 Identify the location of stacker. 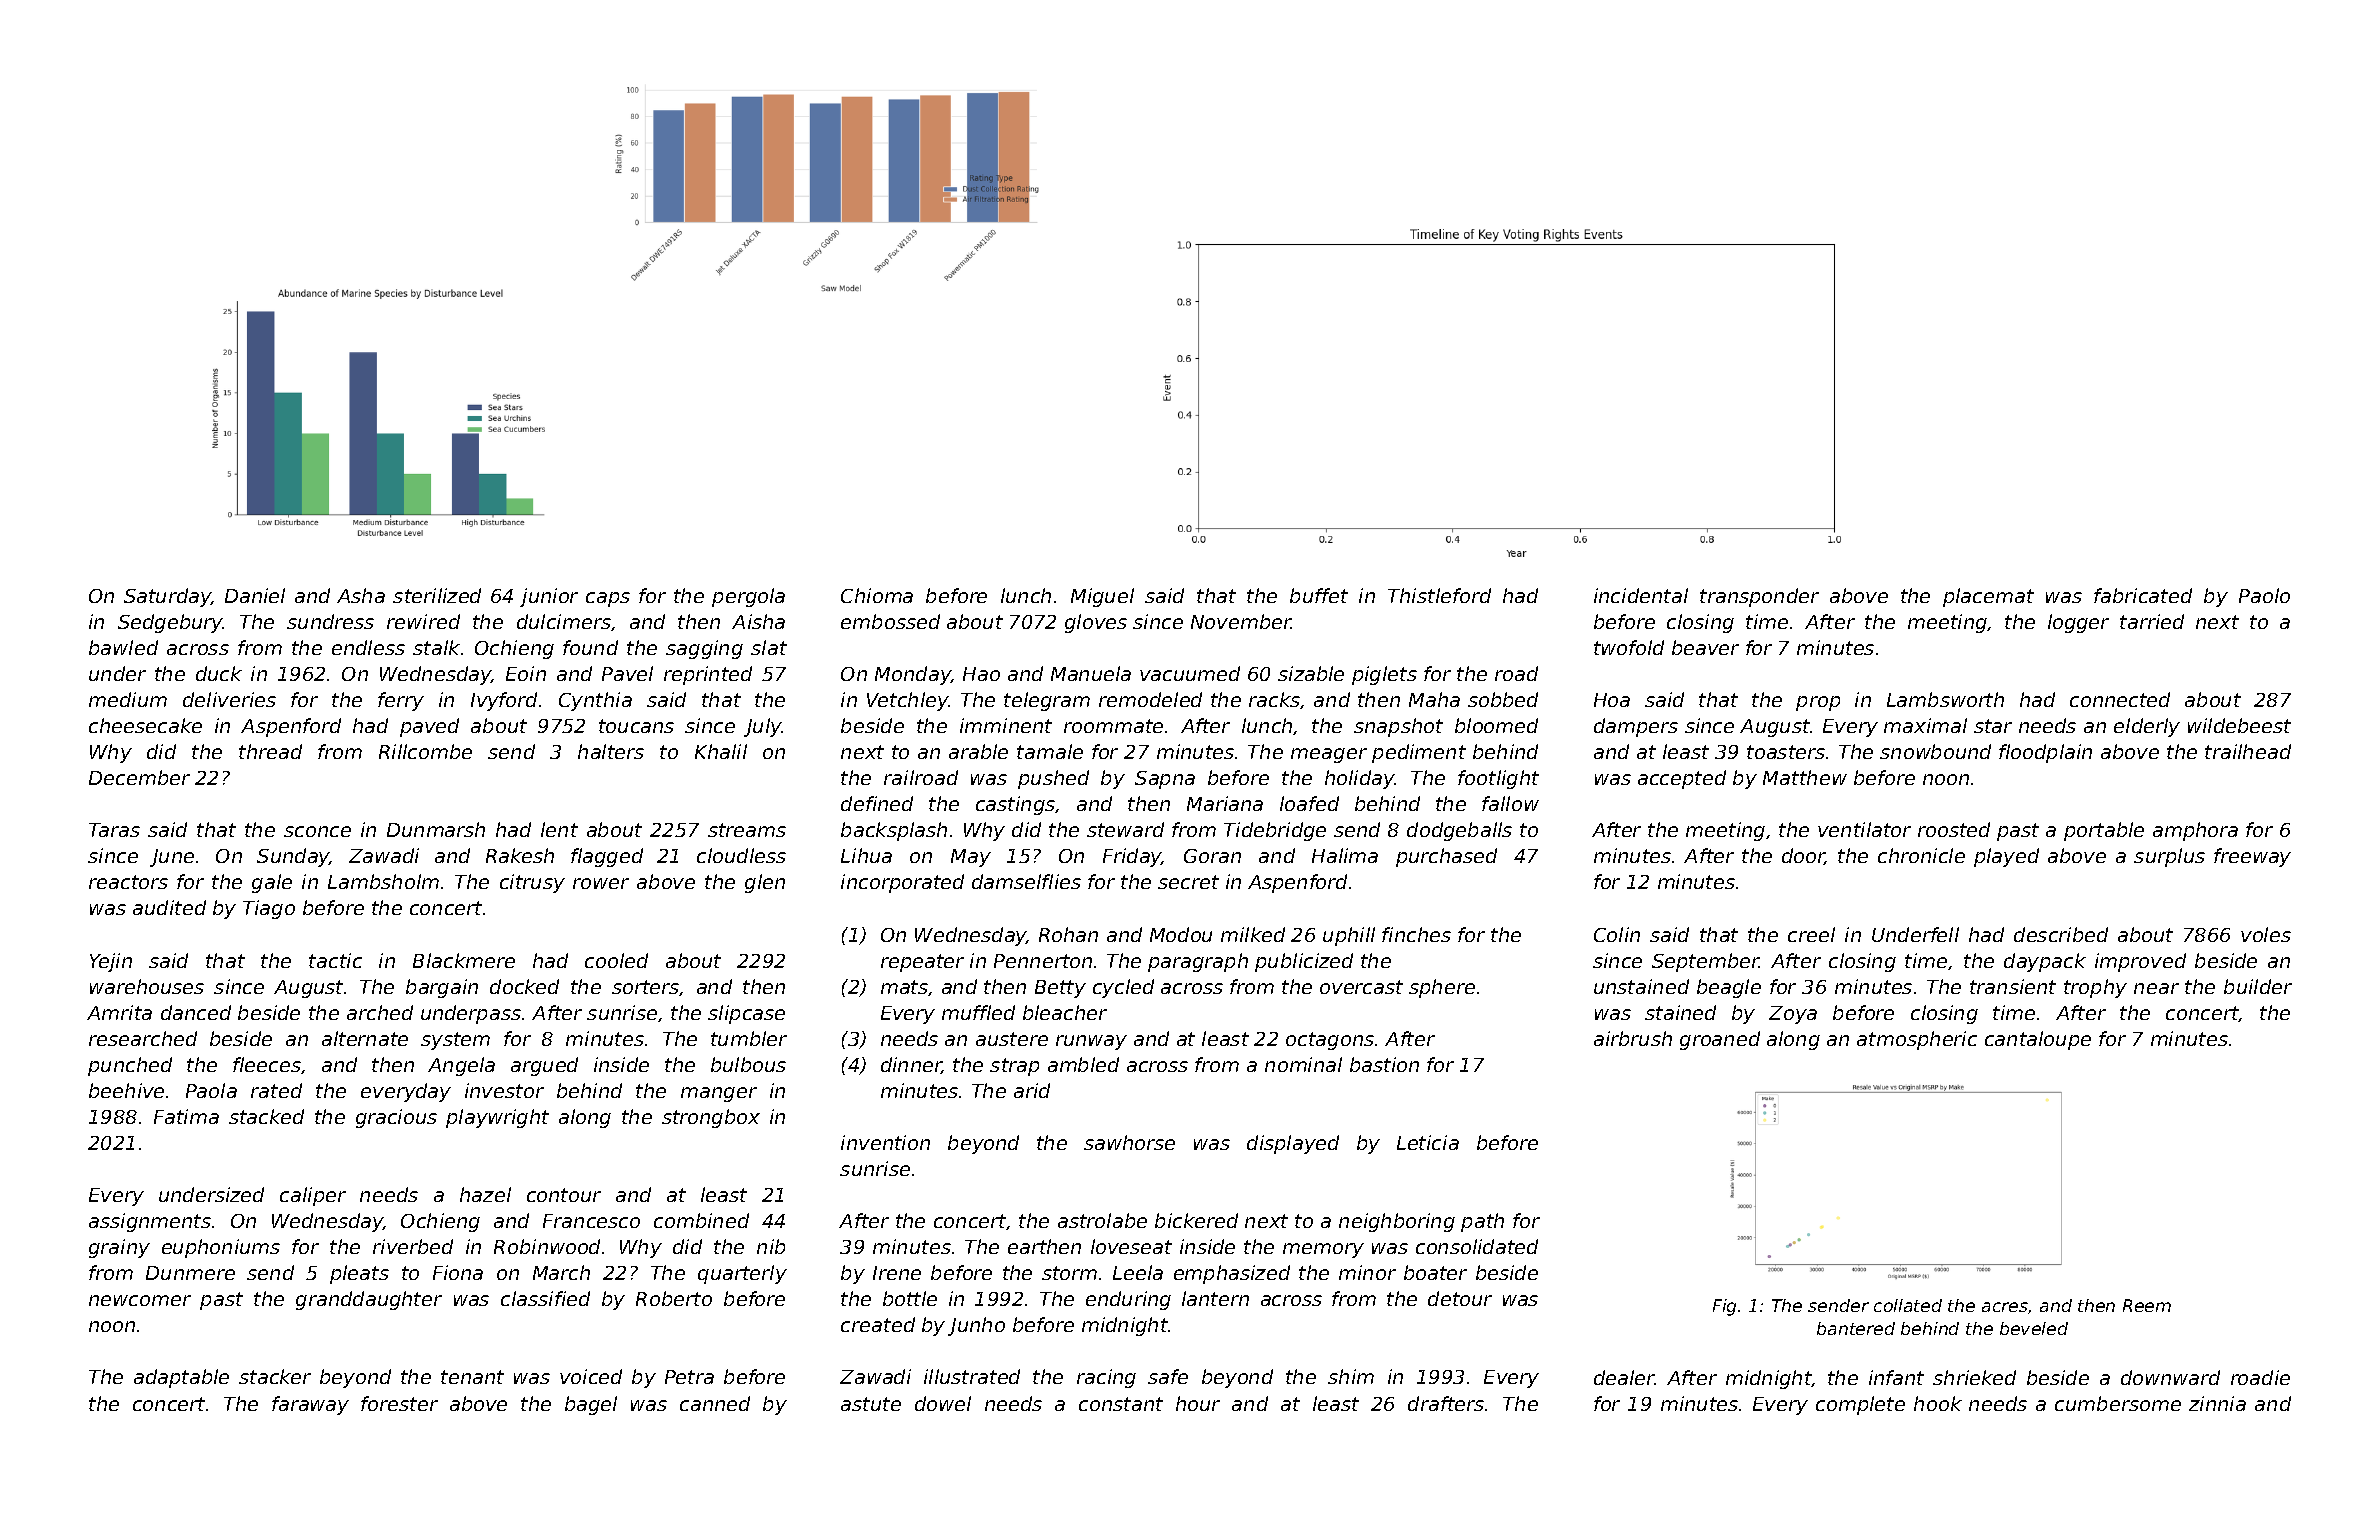
(275, 1376).
